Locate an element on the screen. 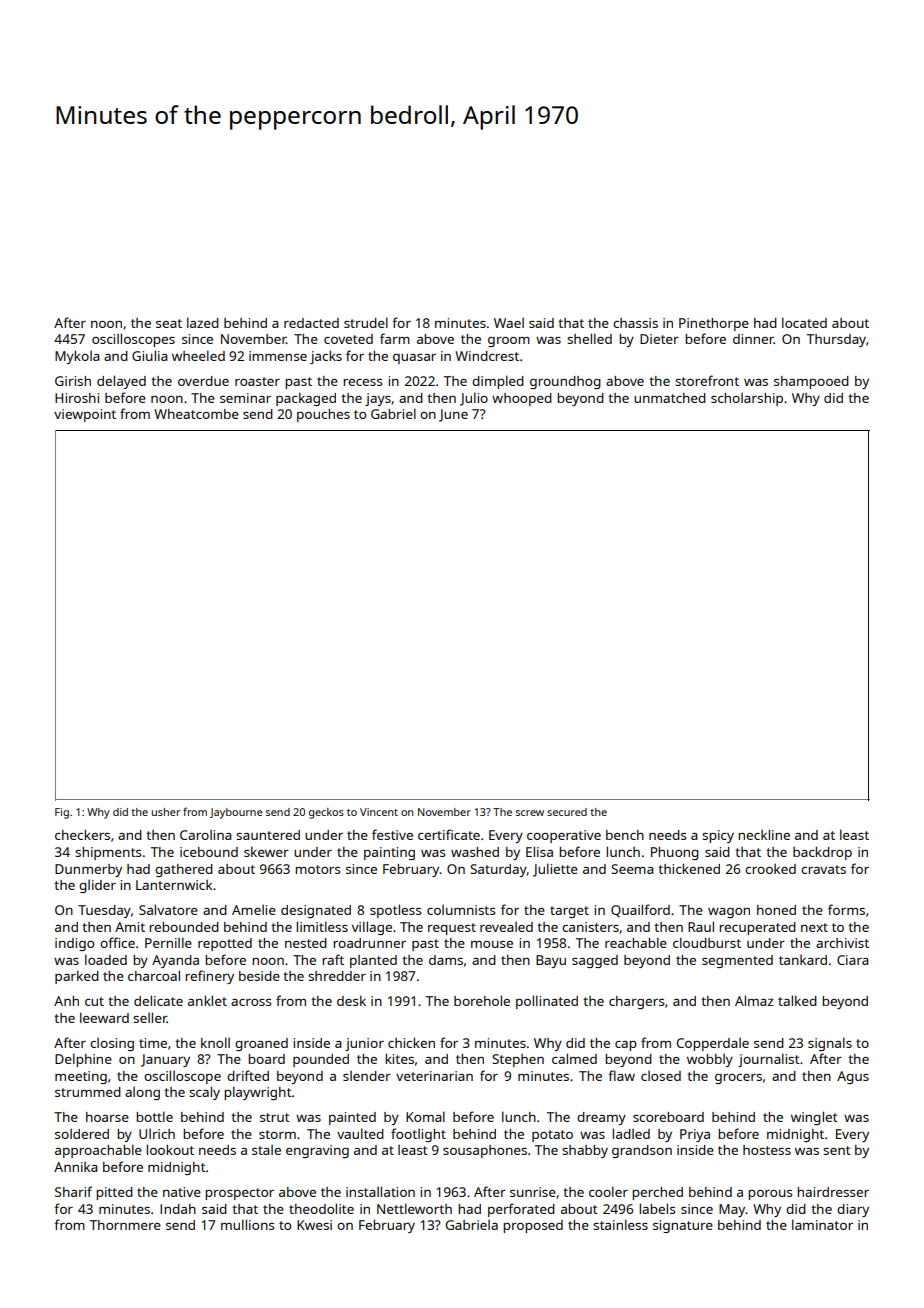 The image size is (924, 1308). scholarship is located at coordinates (747, 399).
